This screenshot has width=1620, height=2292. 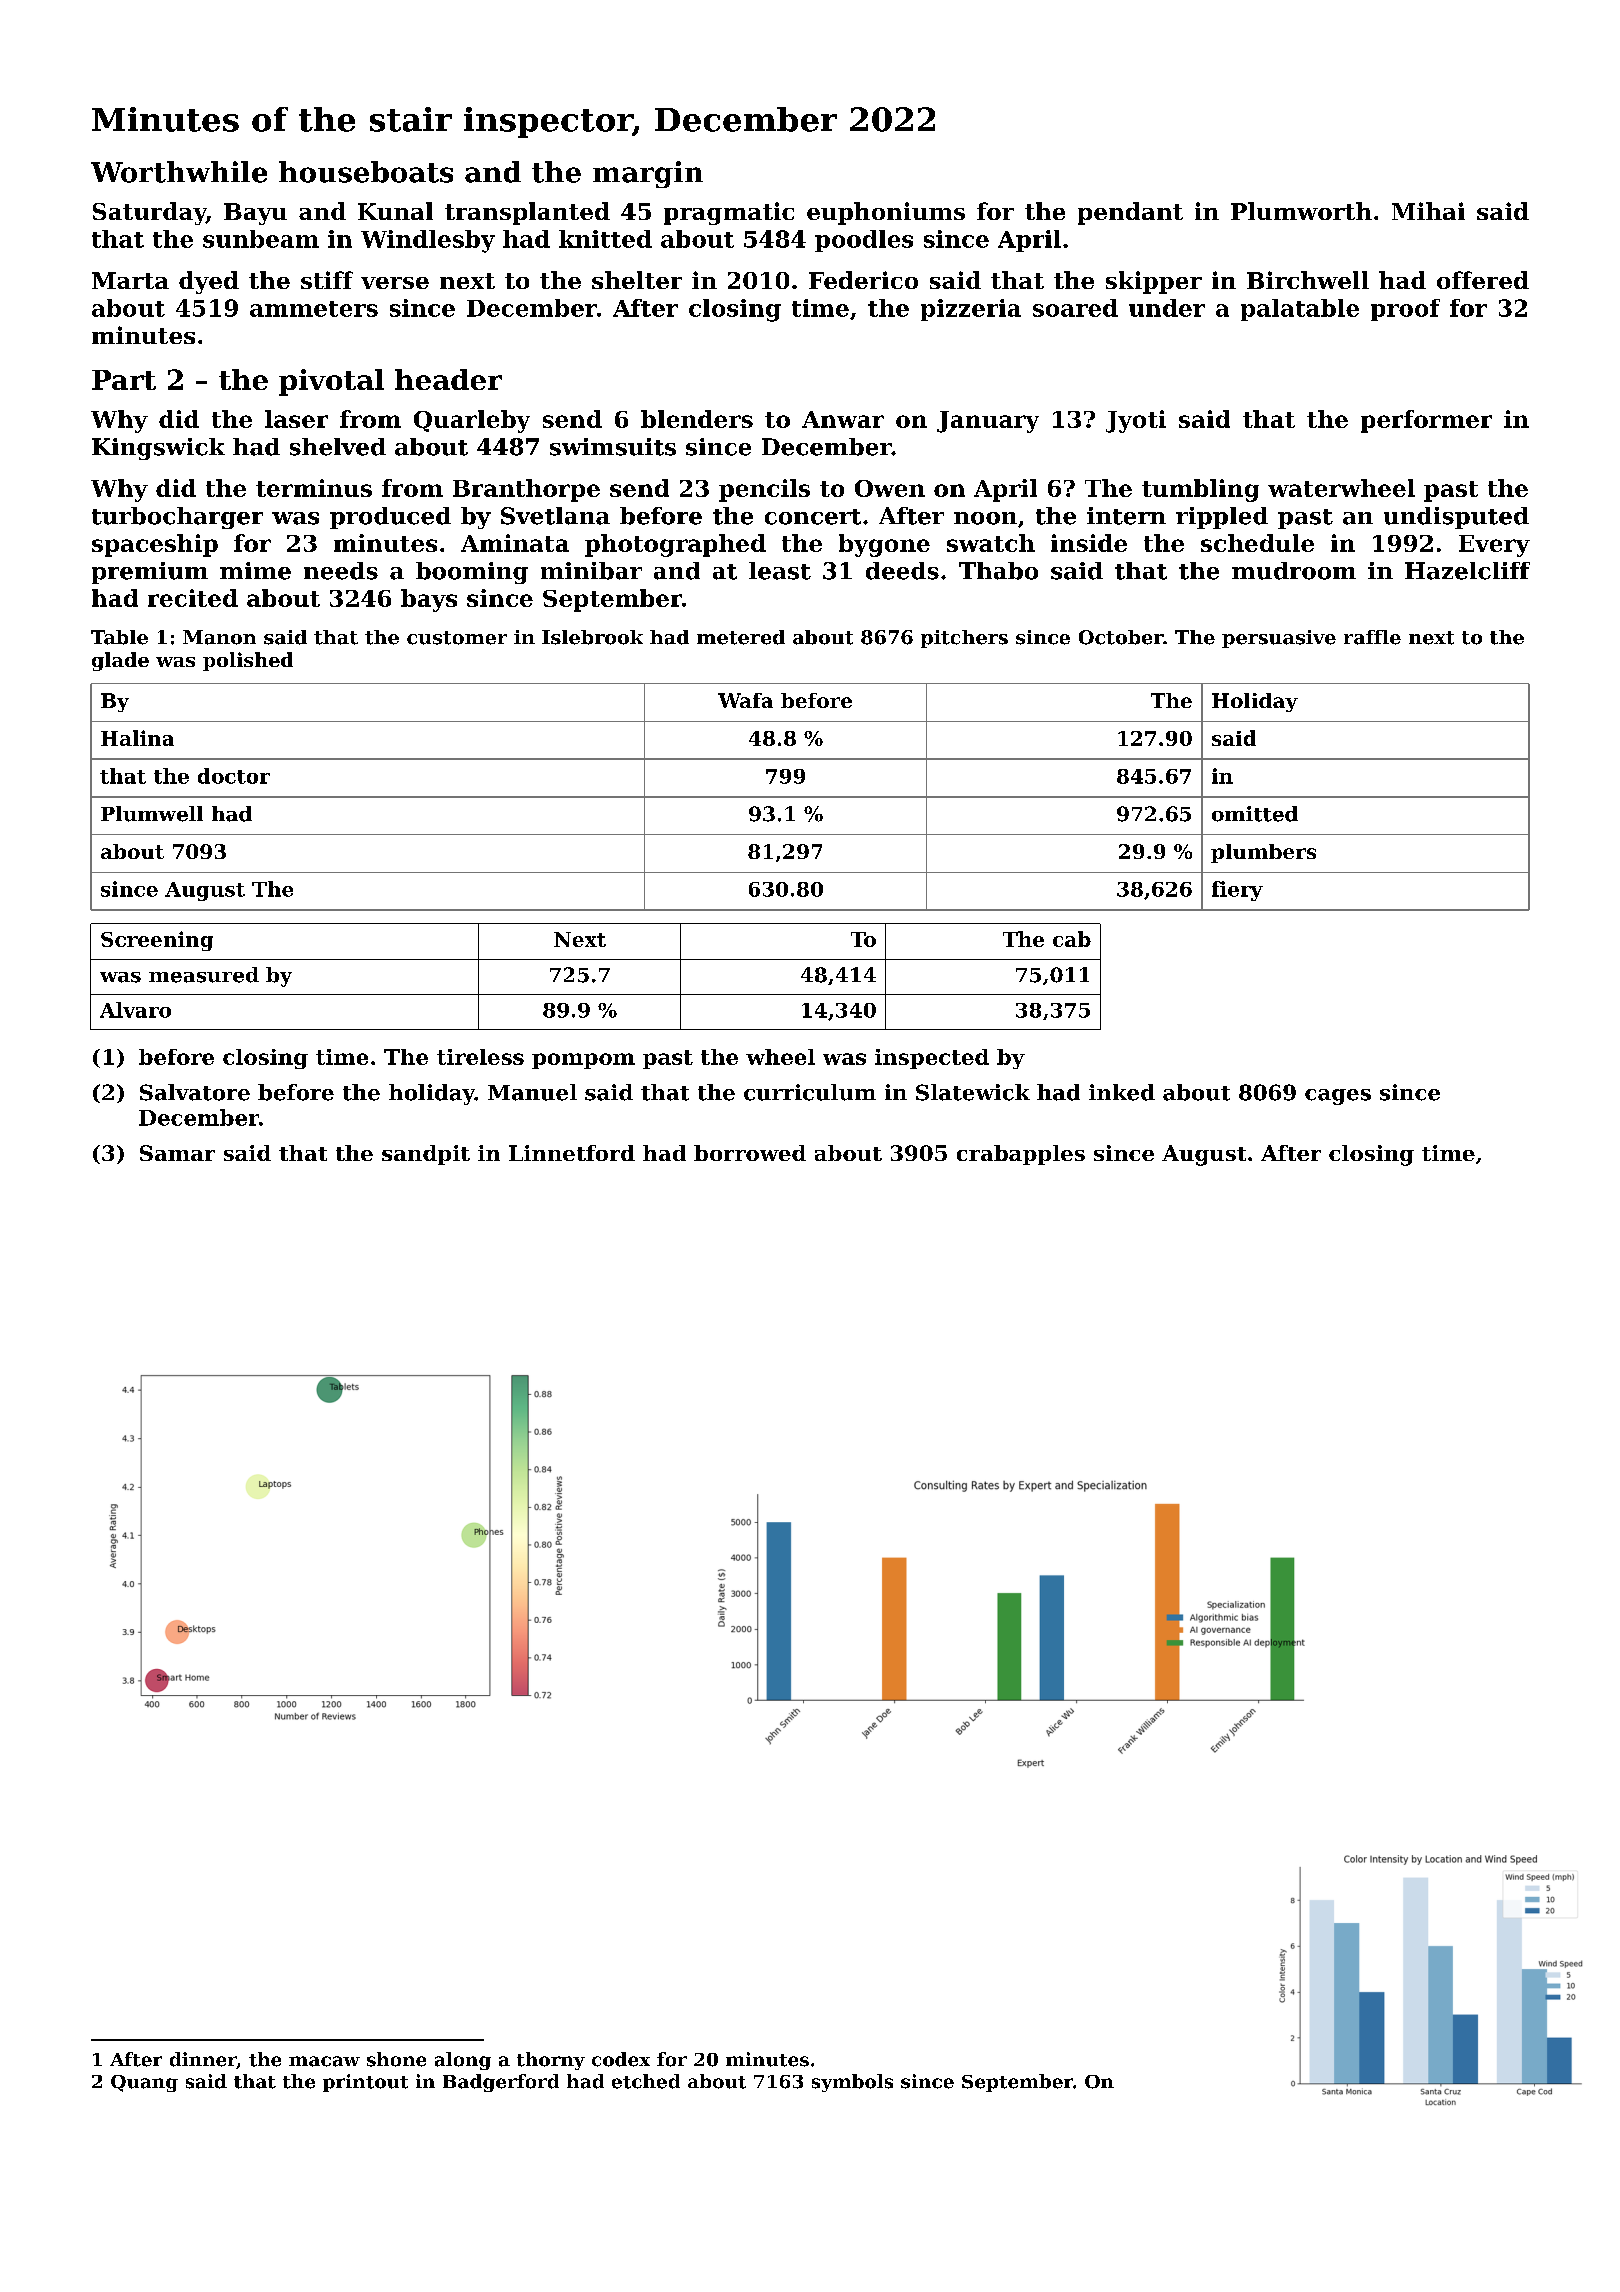 What do you see at coordinates (130, 280) in the screenshot?
I see `Marta` at bounding box center [130, 280].
